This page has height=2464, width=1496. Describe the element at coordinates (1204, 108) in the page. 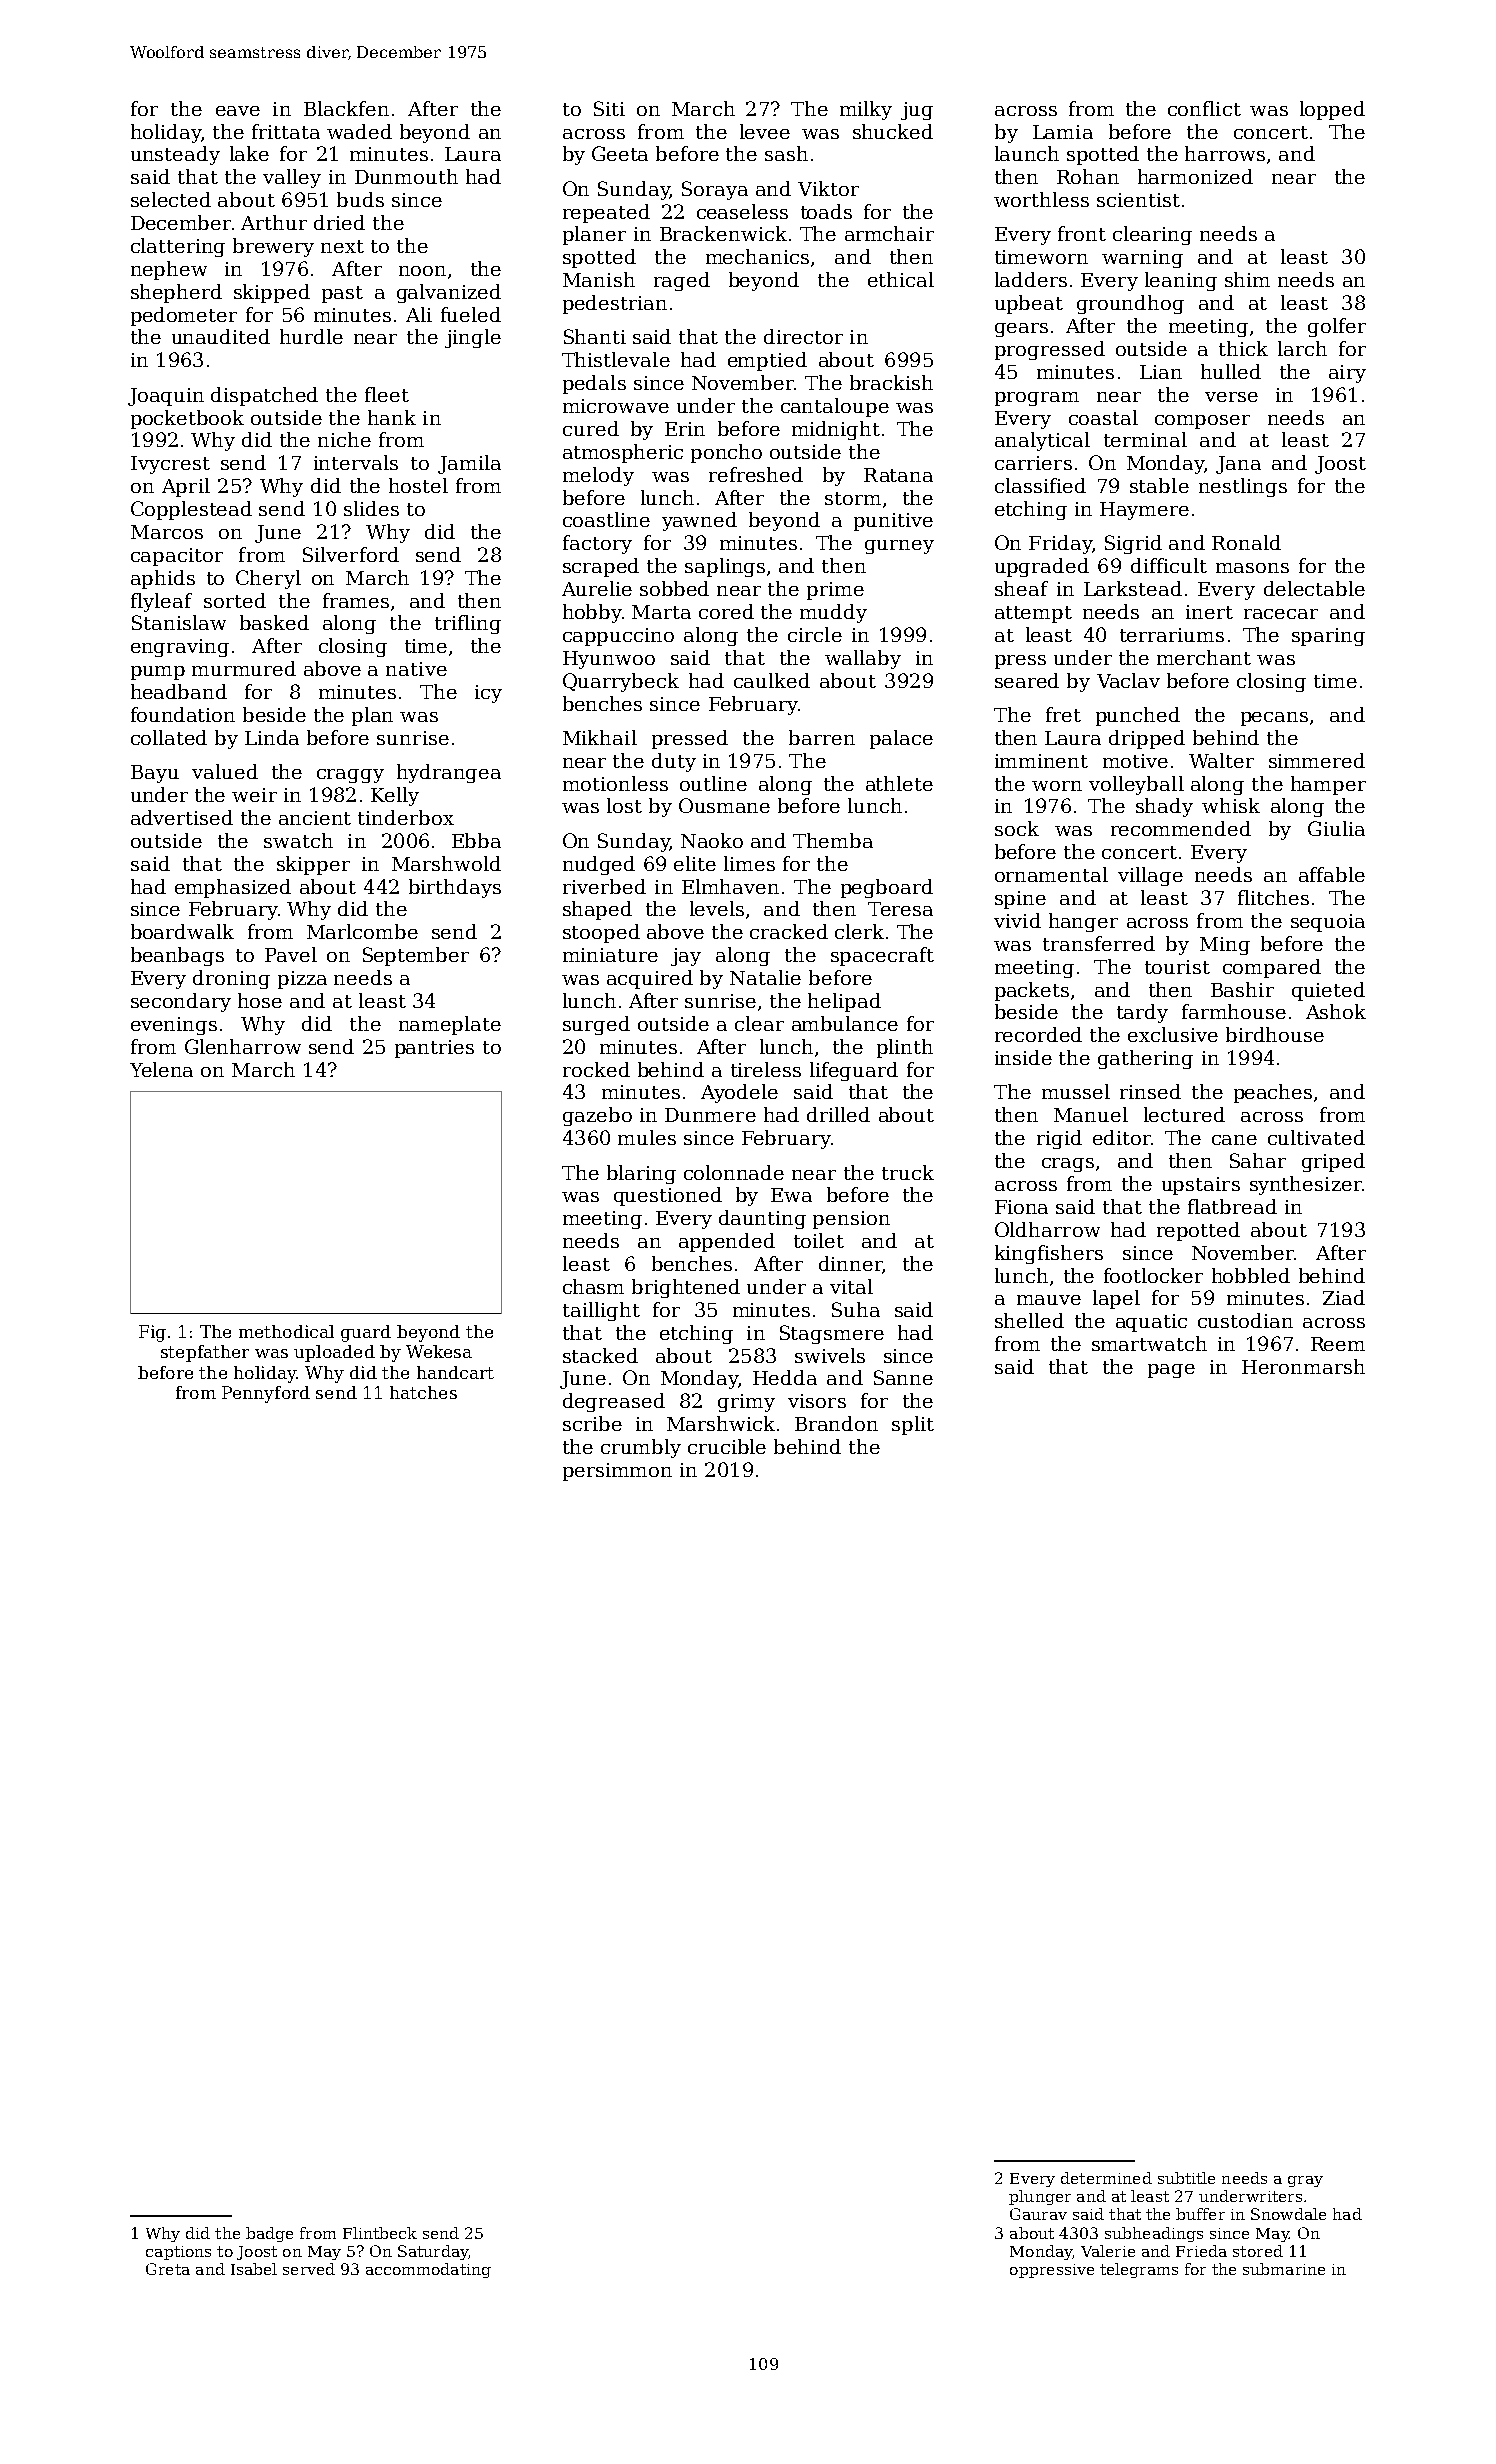

I see `conflict` at that location.
